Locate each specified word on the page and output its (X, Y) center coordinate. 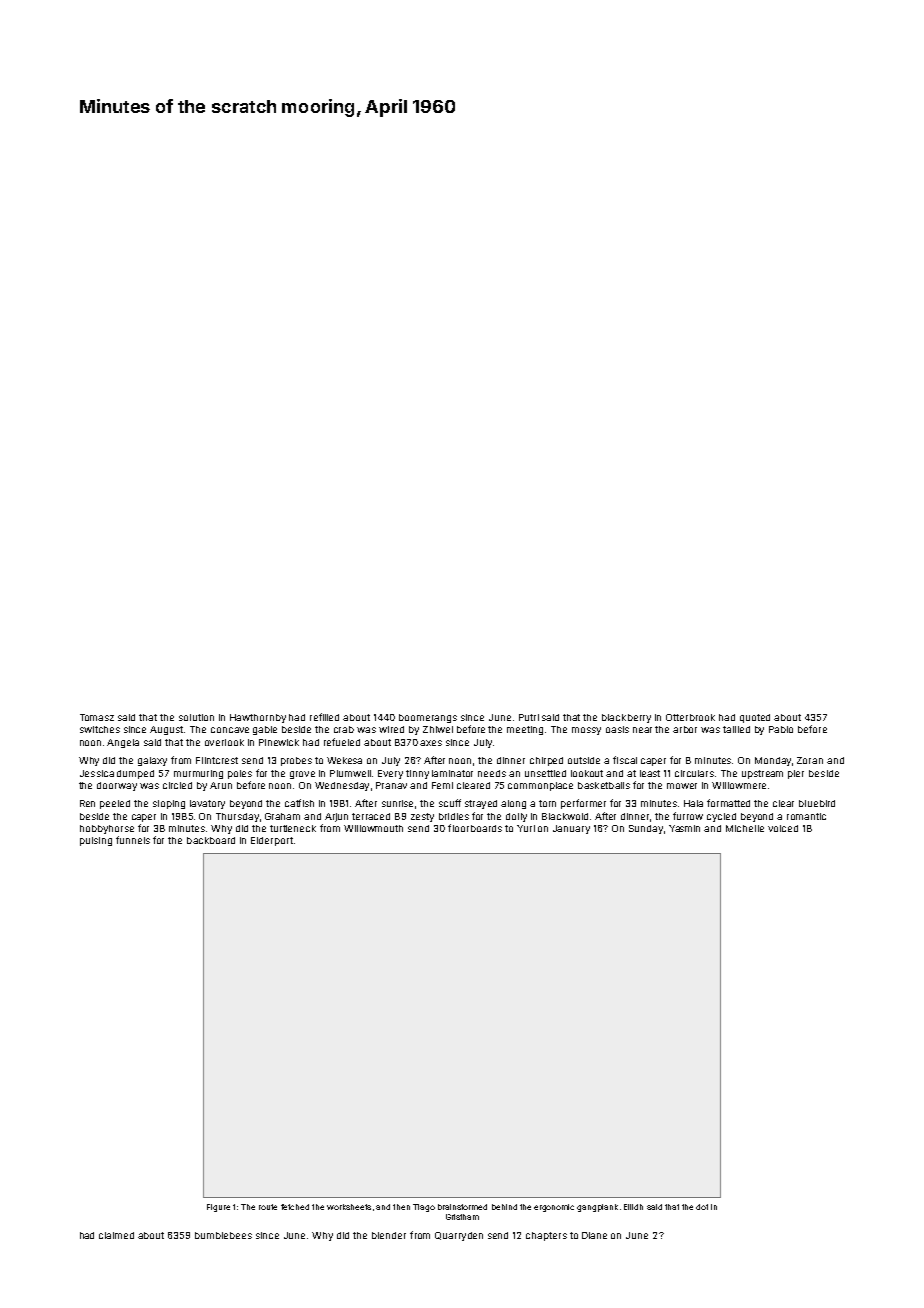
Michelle (745, 828)
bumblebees (223, 1235)
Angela (123, 743)
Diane (594, 1235)
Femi (442, 785)
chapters (546, 1236)
